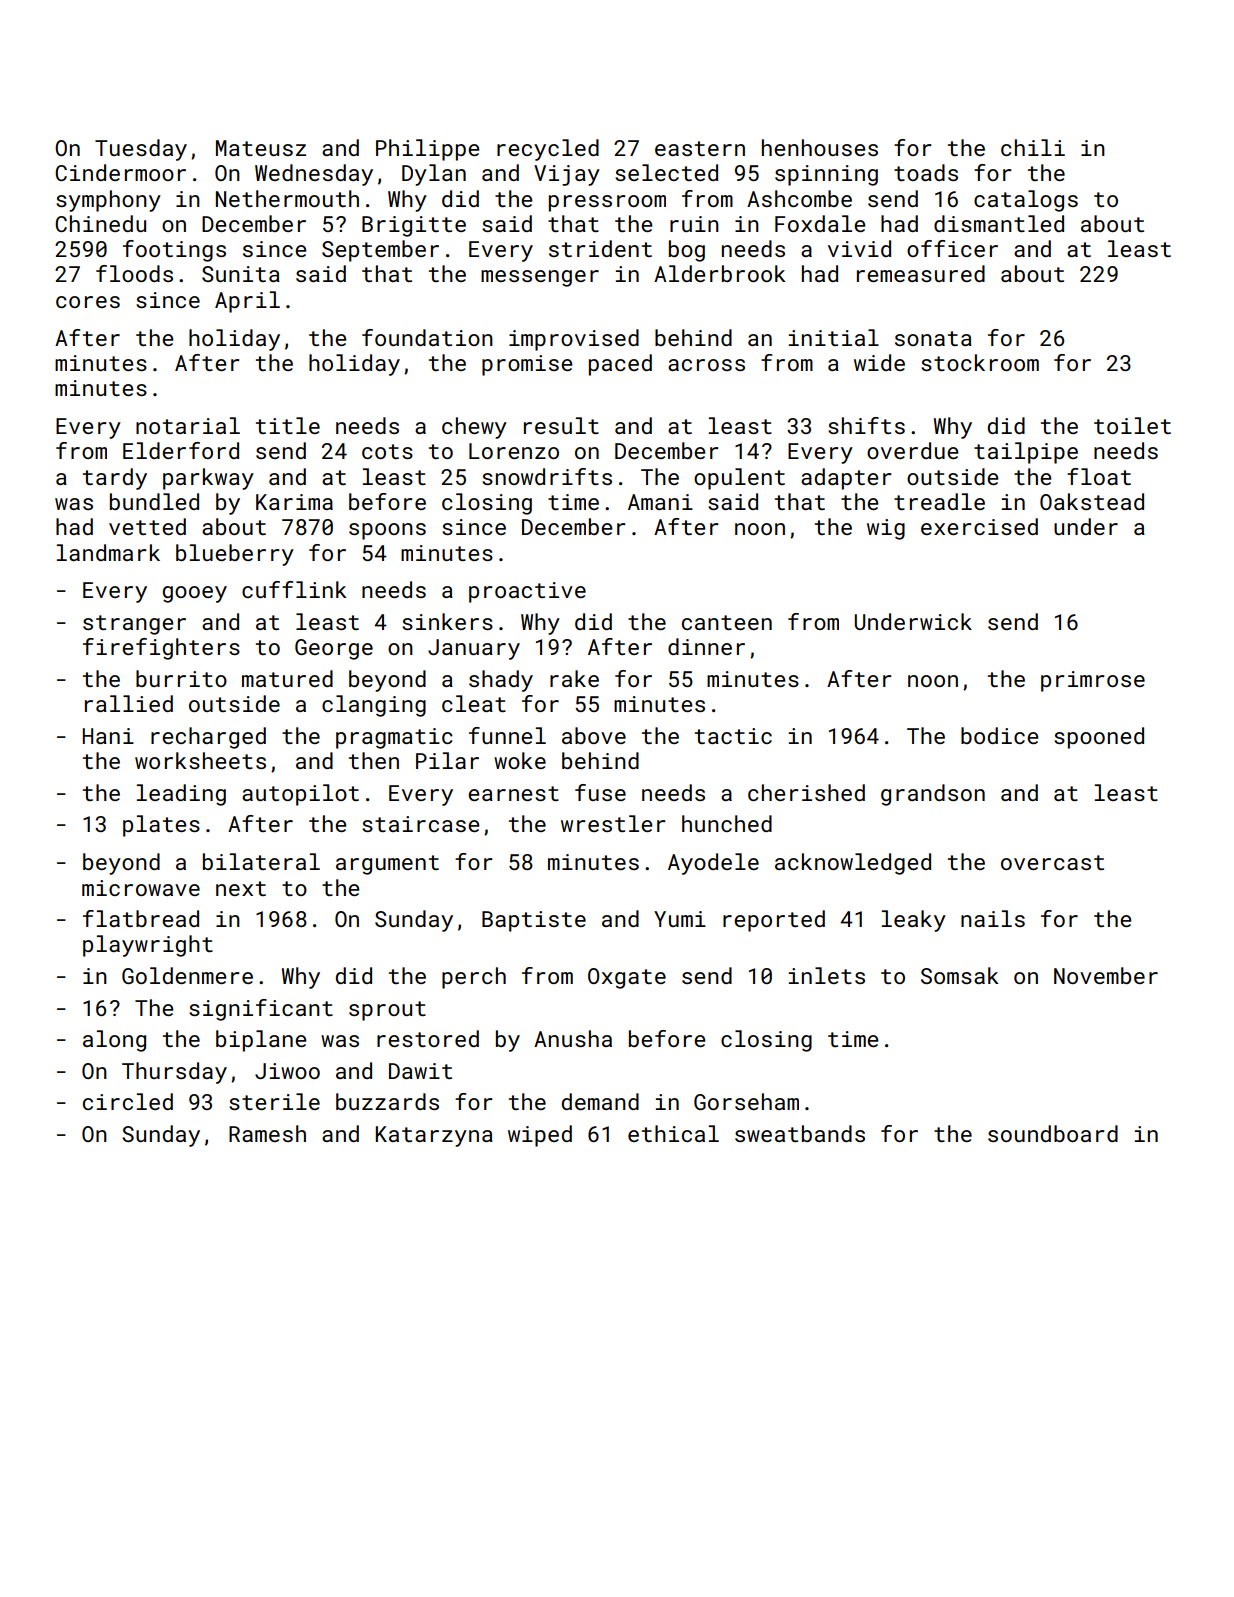  Describe the element at coordinates (1033, 147) in the screenshot. I see `chili` at that location.
